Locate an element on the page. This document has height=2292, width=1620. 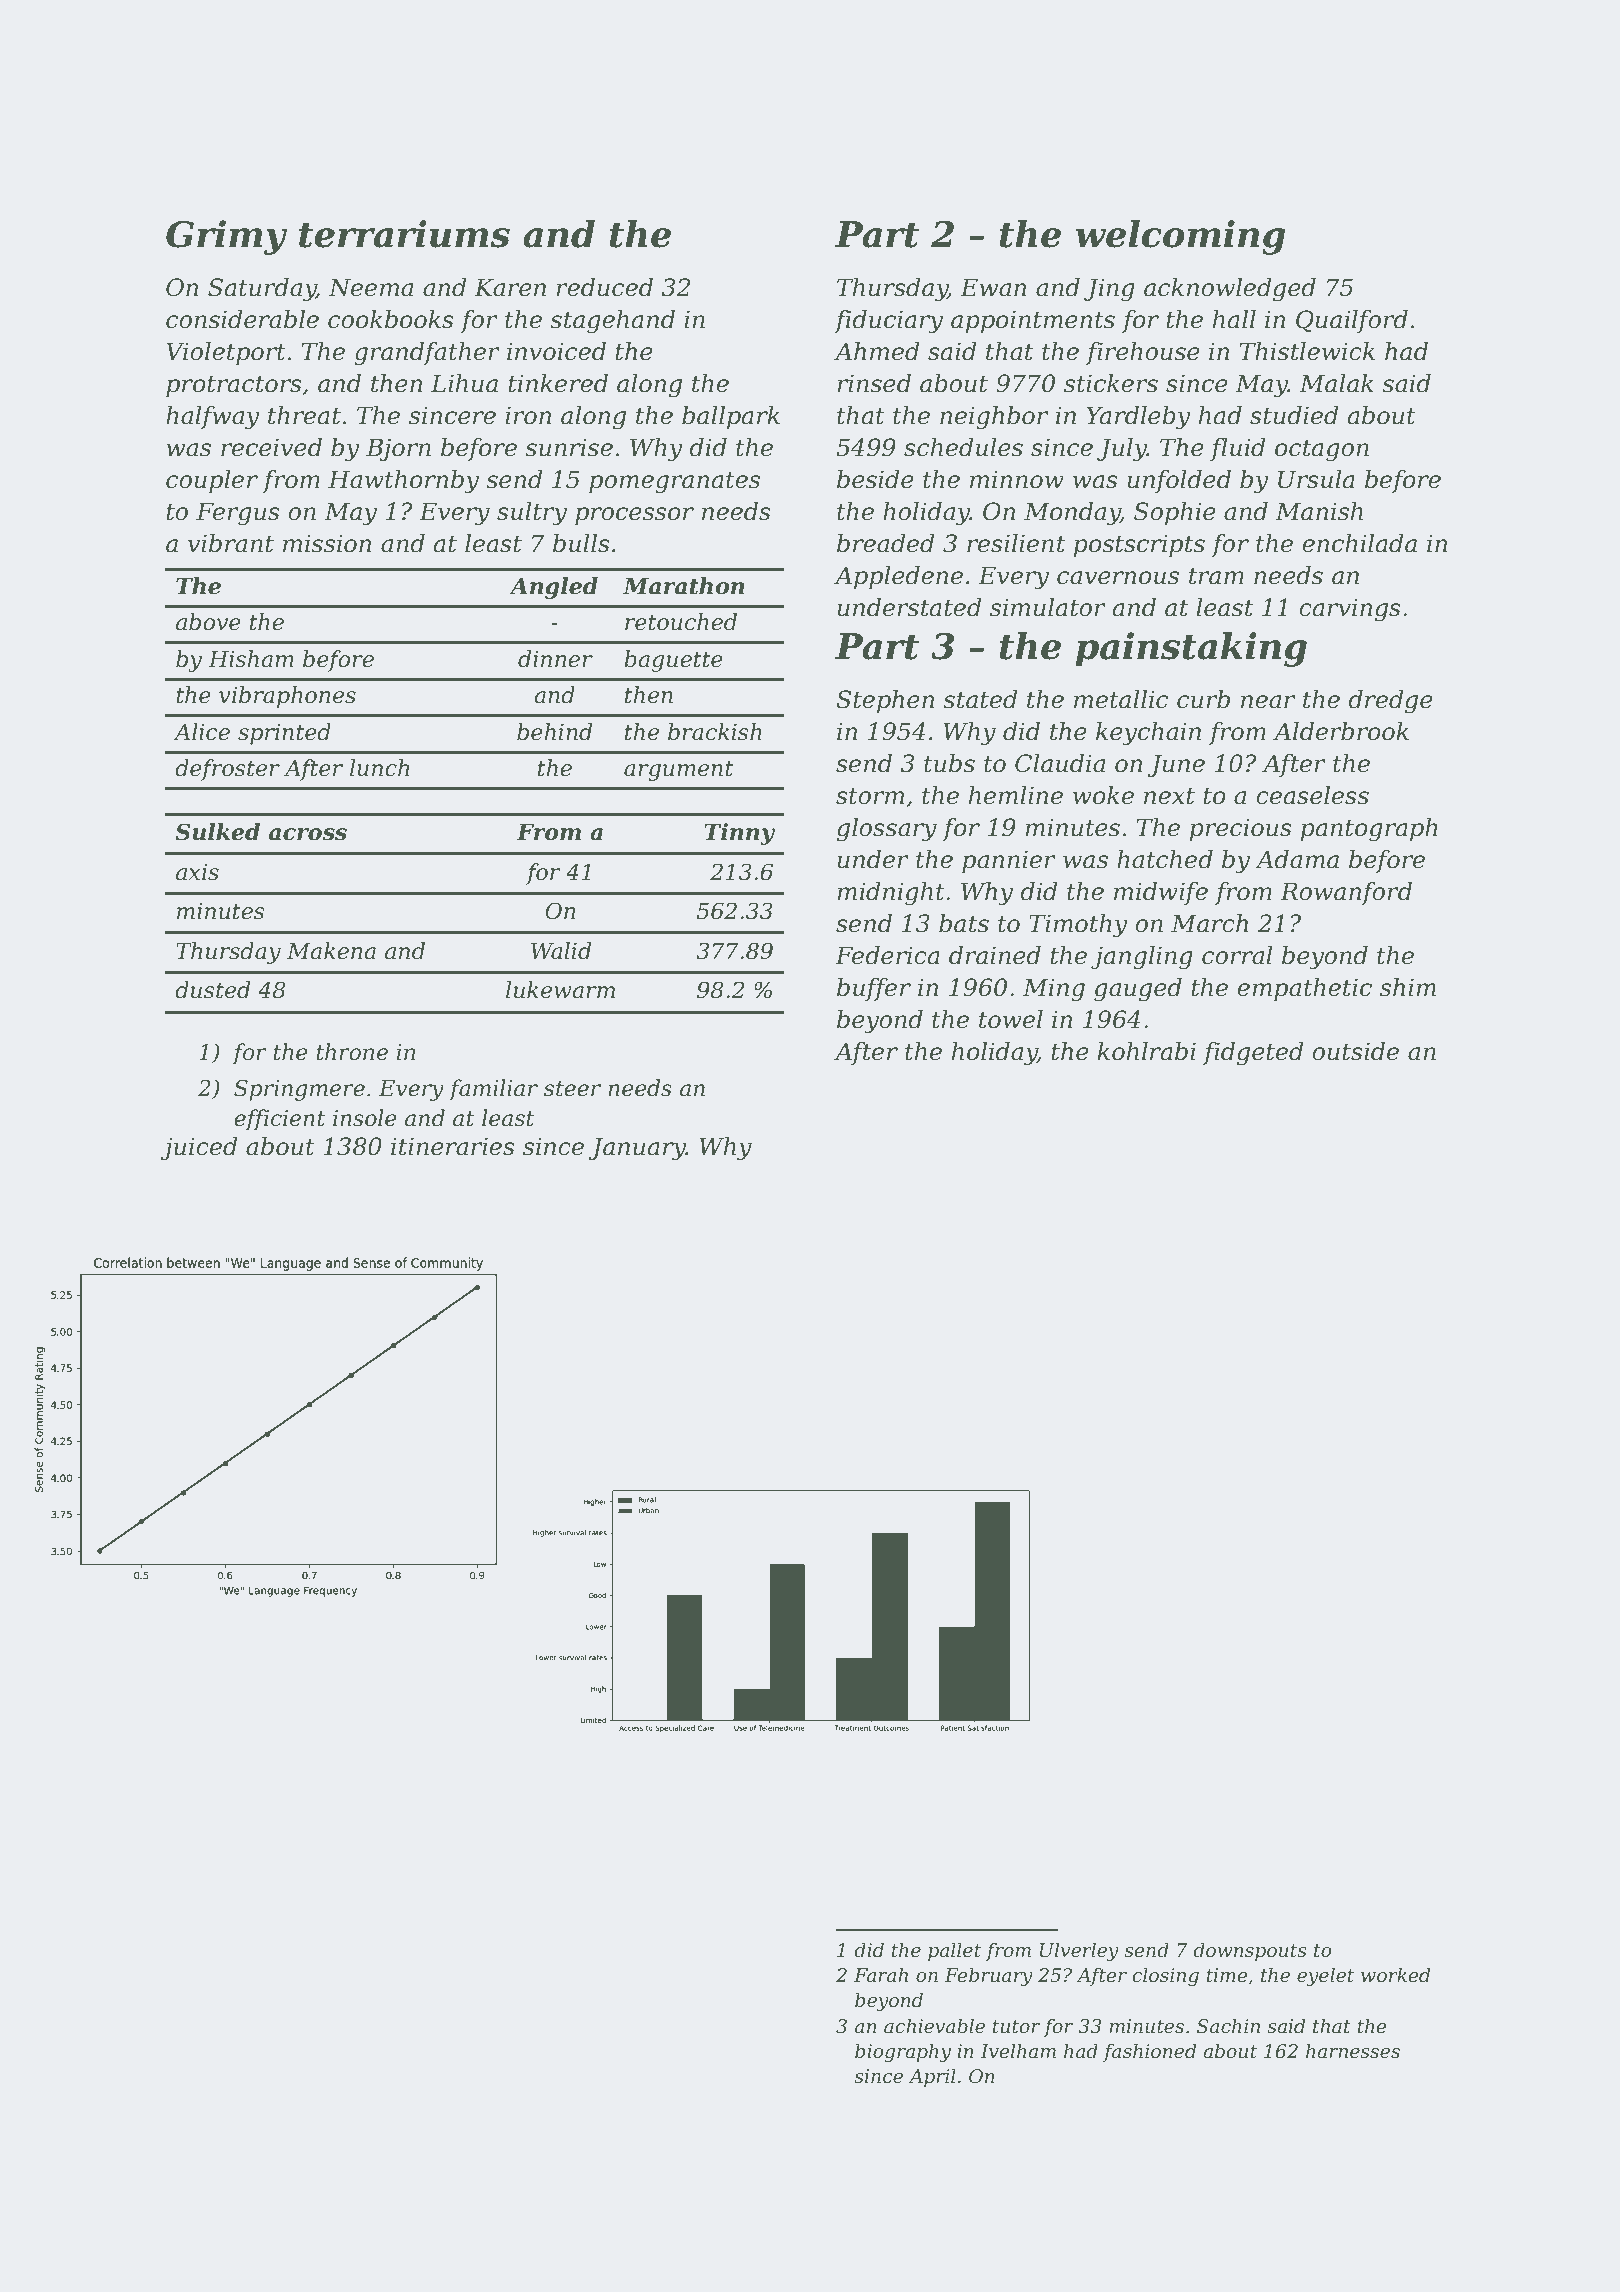
Farah is located at coordinates (881, 1974).
